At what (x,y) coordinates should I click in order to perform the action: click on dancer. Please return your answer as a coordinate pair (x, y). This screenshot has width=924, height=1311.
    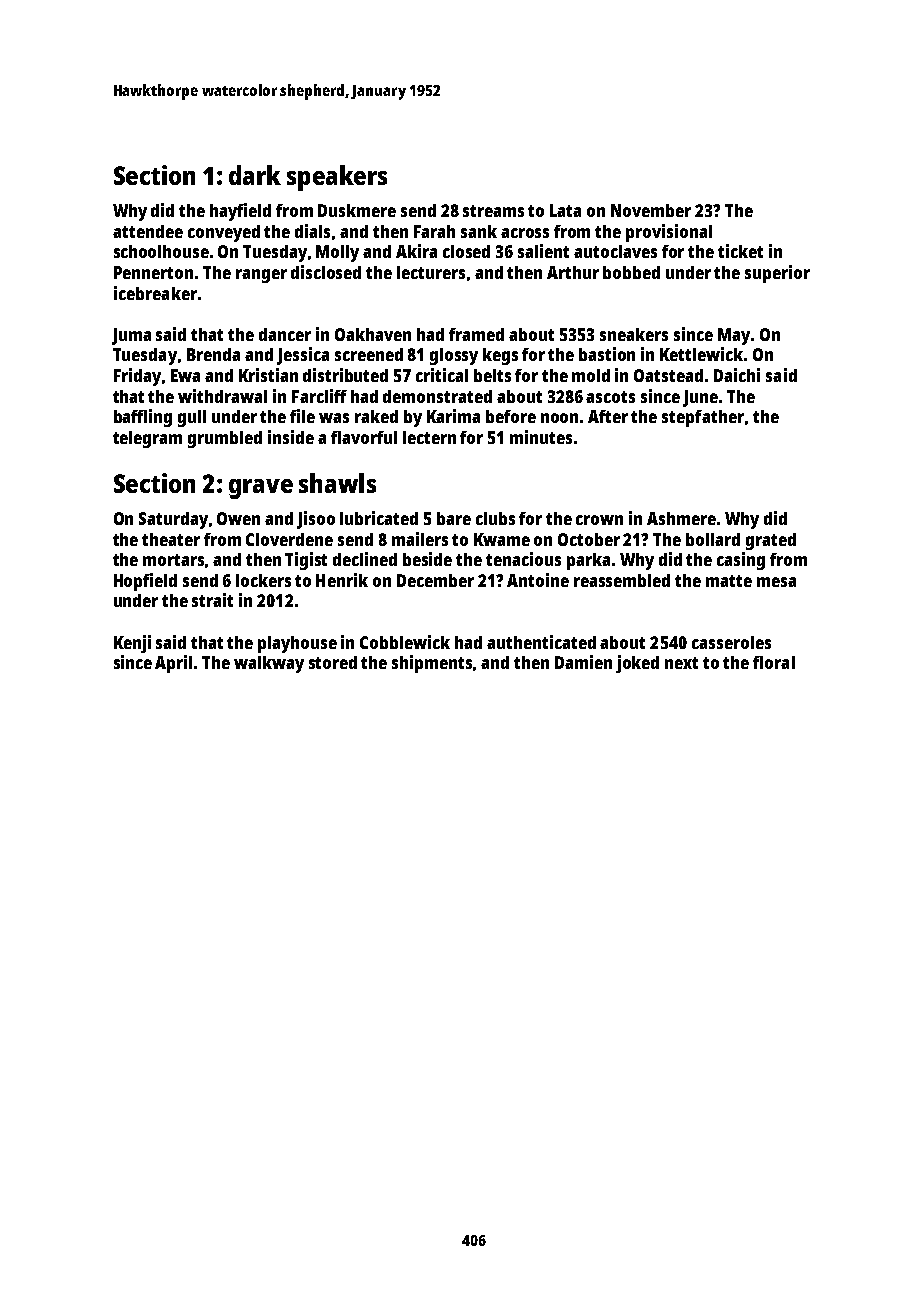
    Looking at the image, I should click on (285, 334).
